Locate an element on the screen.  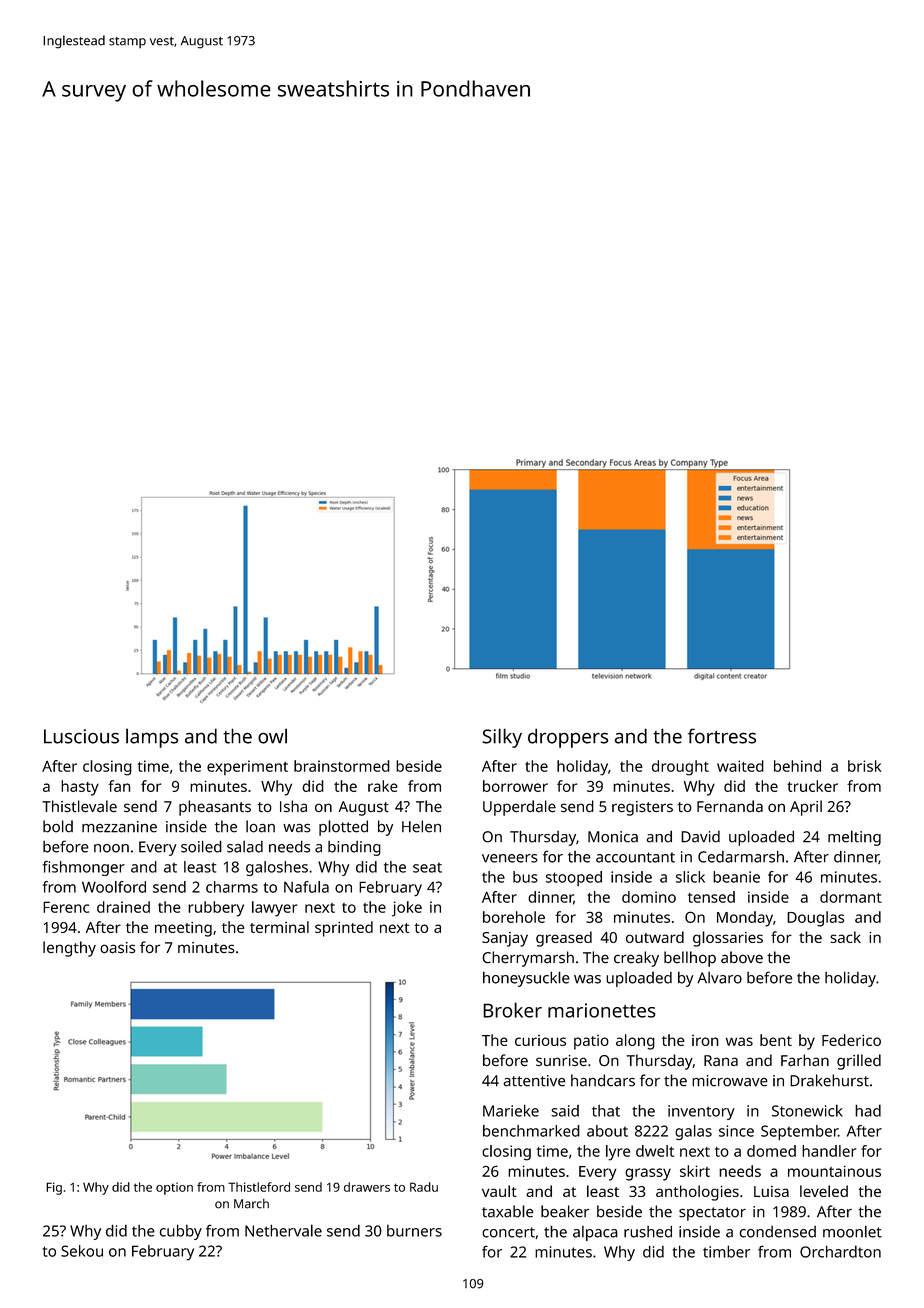
terminal is located at coordinates (279, 927).
